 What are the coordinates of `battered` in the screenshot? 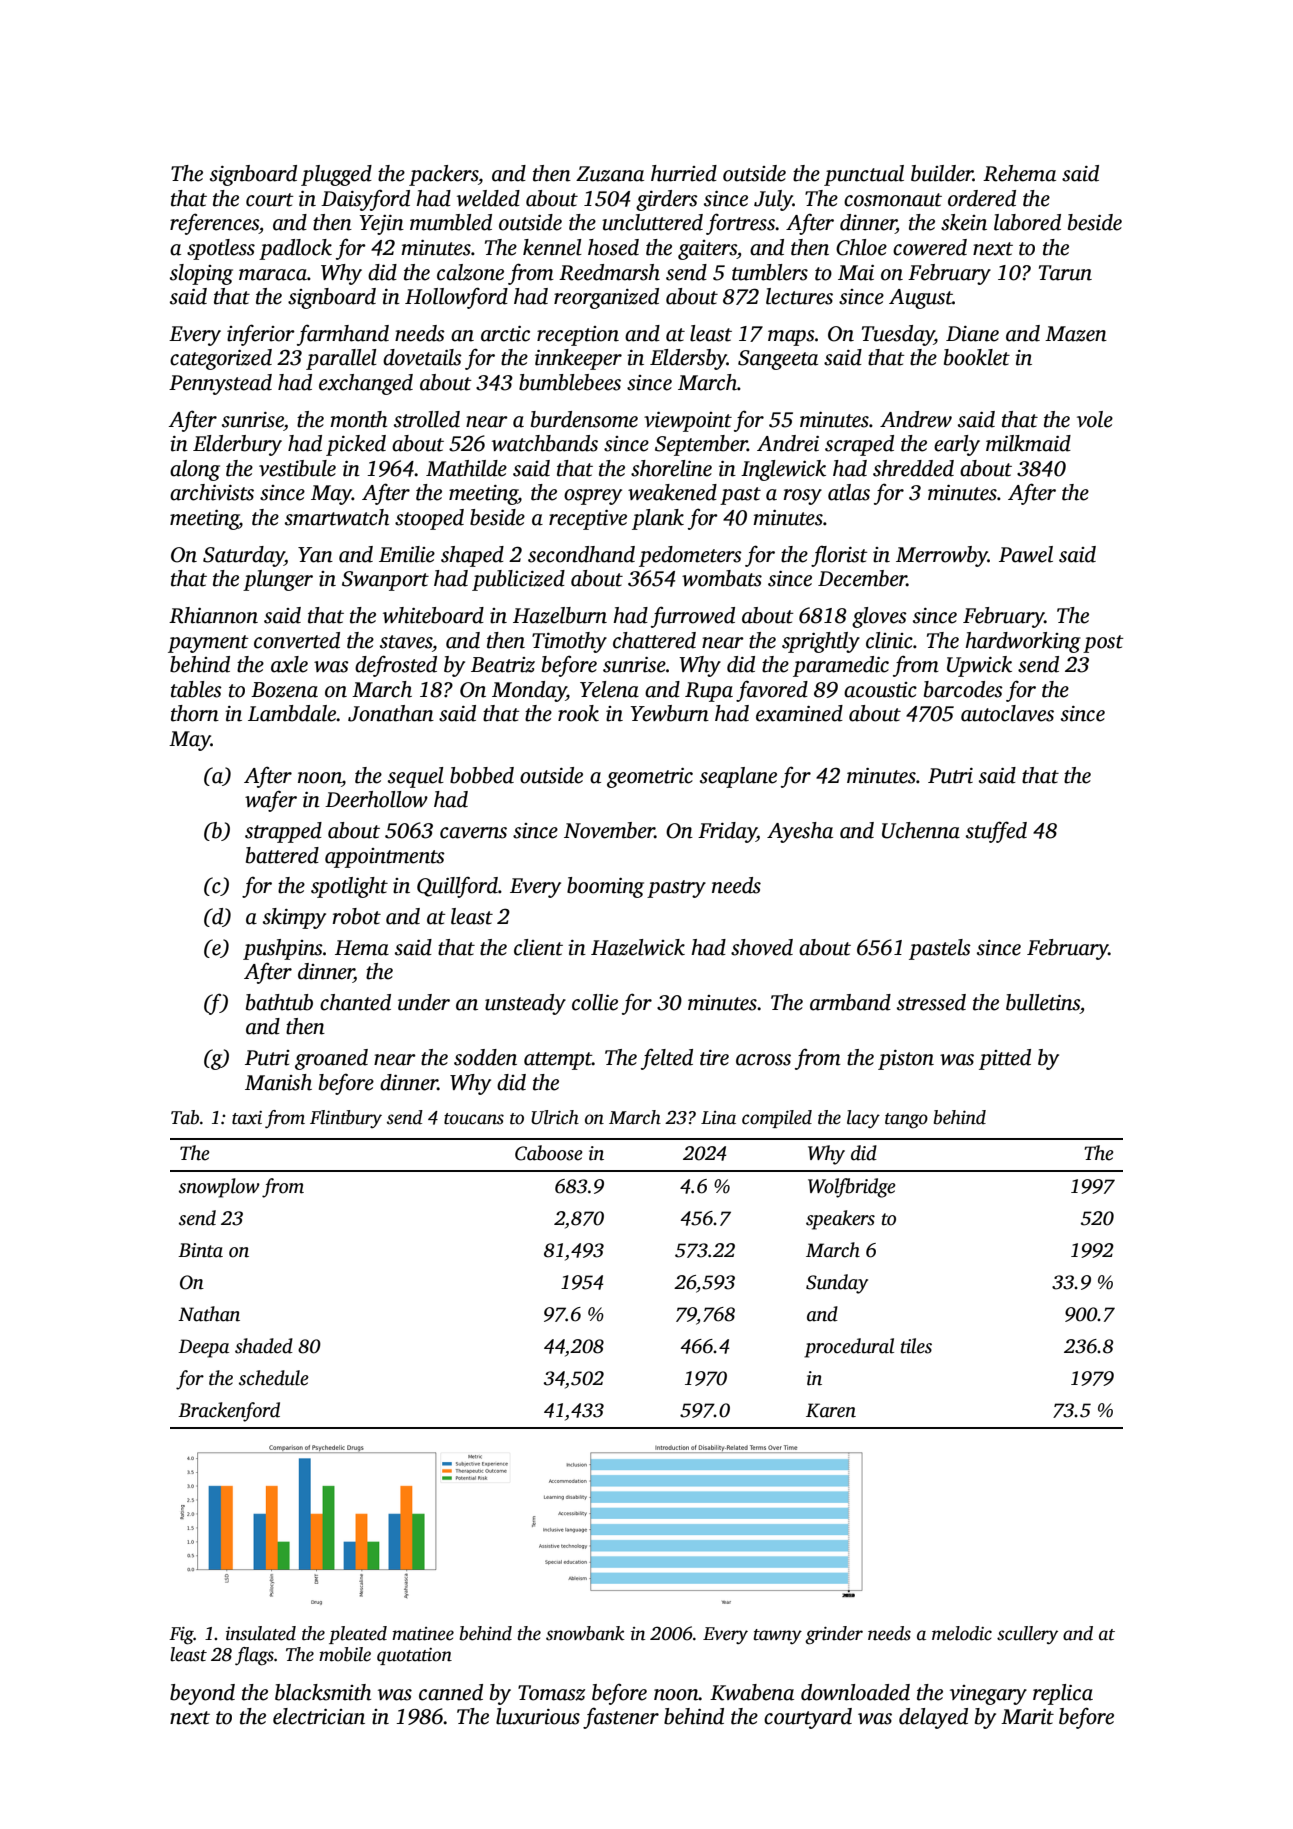 It's located at (282, 855).
